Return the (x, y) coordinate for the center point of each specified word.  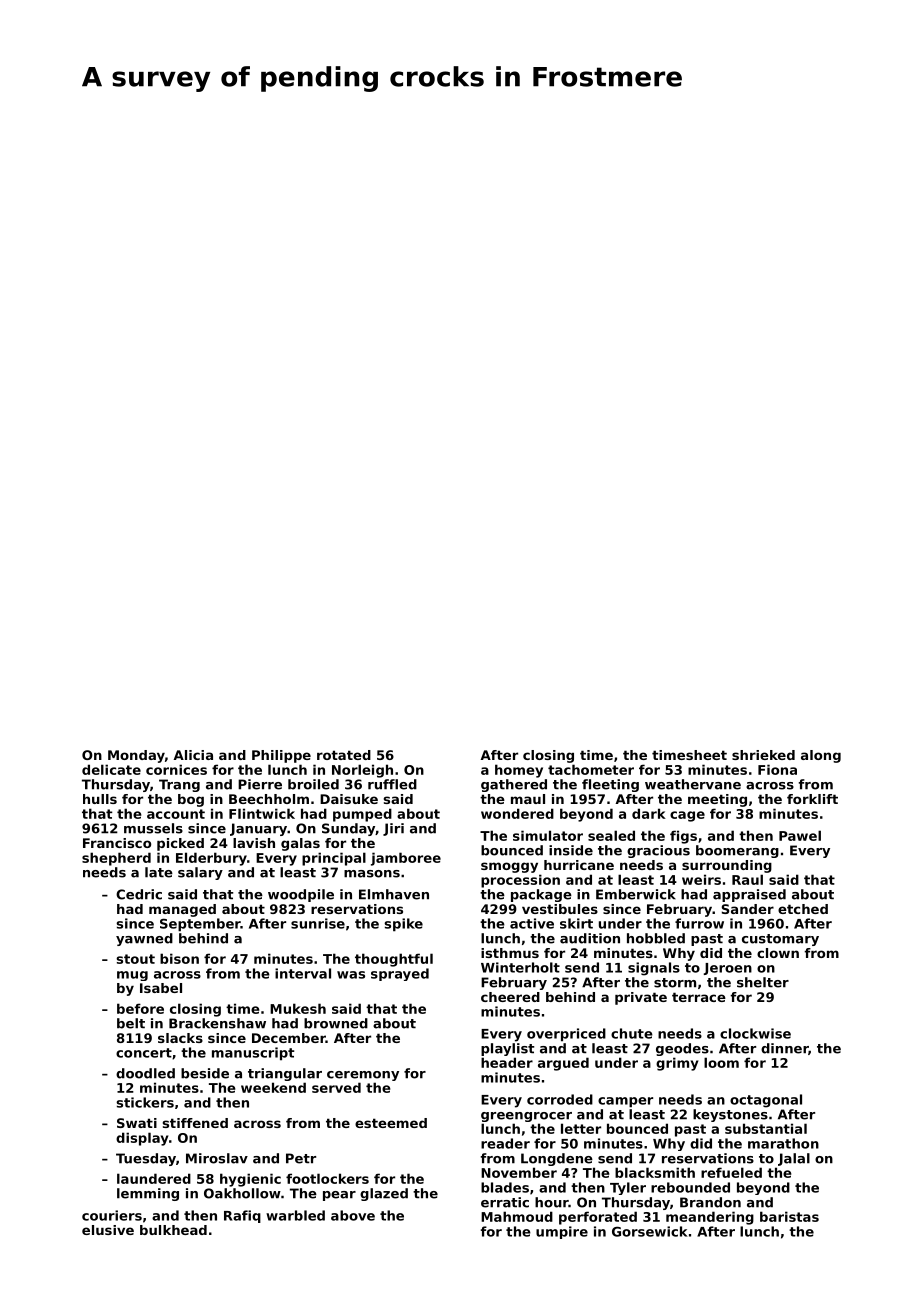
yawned (144, 939)
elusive (108, 1230)
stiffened (195, 1123)
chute (632, 1033)
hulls (100, 799)
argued (563, 1064)
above (353, 1215)
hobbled (656, 938)
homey (519, 771)
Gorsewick (650, 1231)
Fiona (777, 769)
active (532, 923)
